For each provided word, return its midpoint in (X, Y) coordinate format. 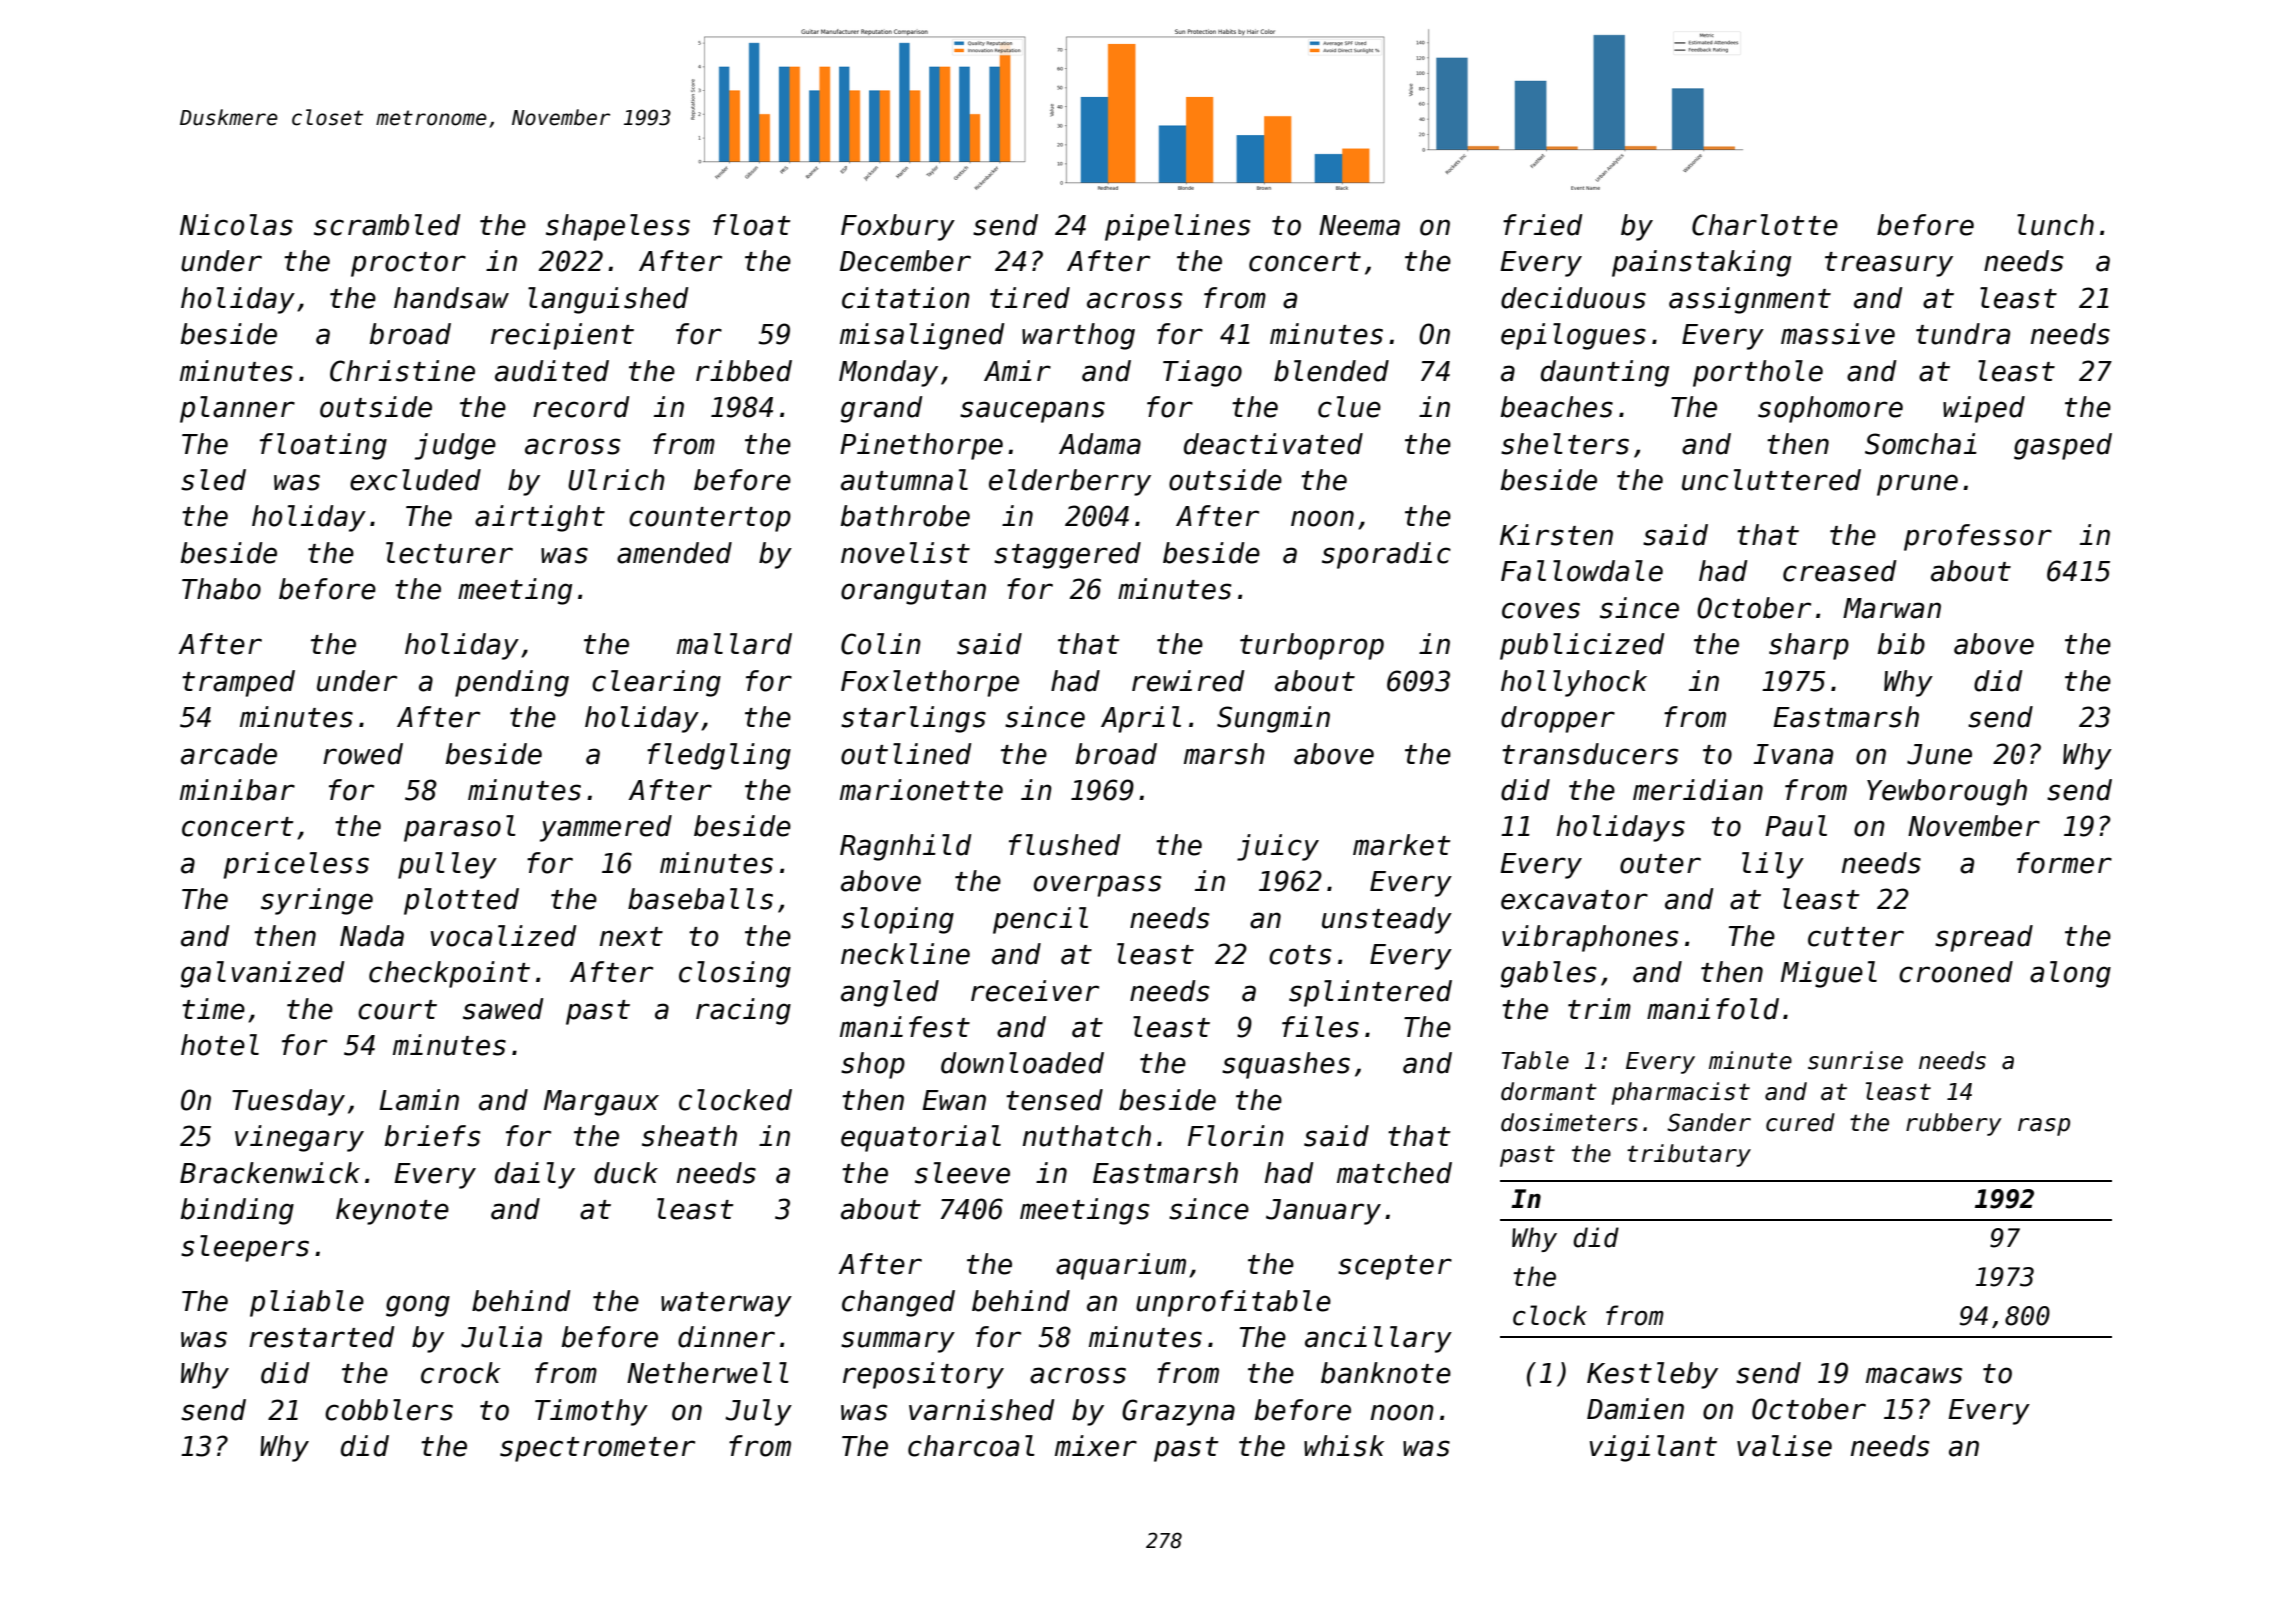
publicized (1582, 646)
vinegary (299, 1138)
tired (1030, 298)
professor (1978, 537)
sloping (897, 920)
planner (237, 409)
